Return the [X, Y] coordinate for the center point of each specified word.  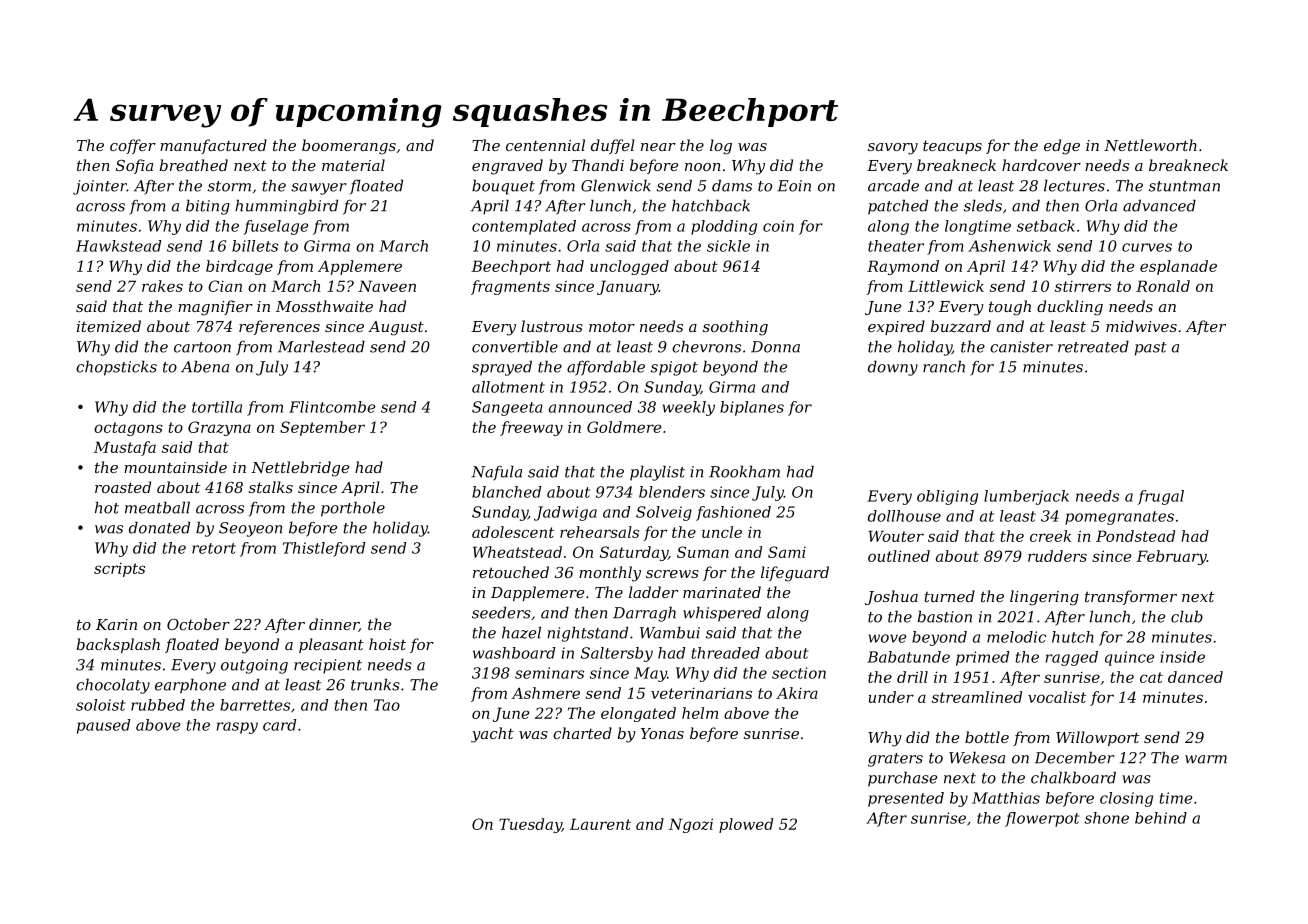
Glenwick [616, 185]
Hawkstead [118, 246]
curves [1147, 247]
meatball [157, 507]
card [279, 725]
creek [1050, 536]
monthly [610, 574]
